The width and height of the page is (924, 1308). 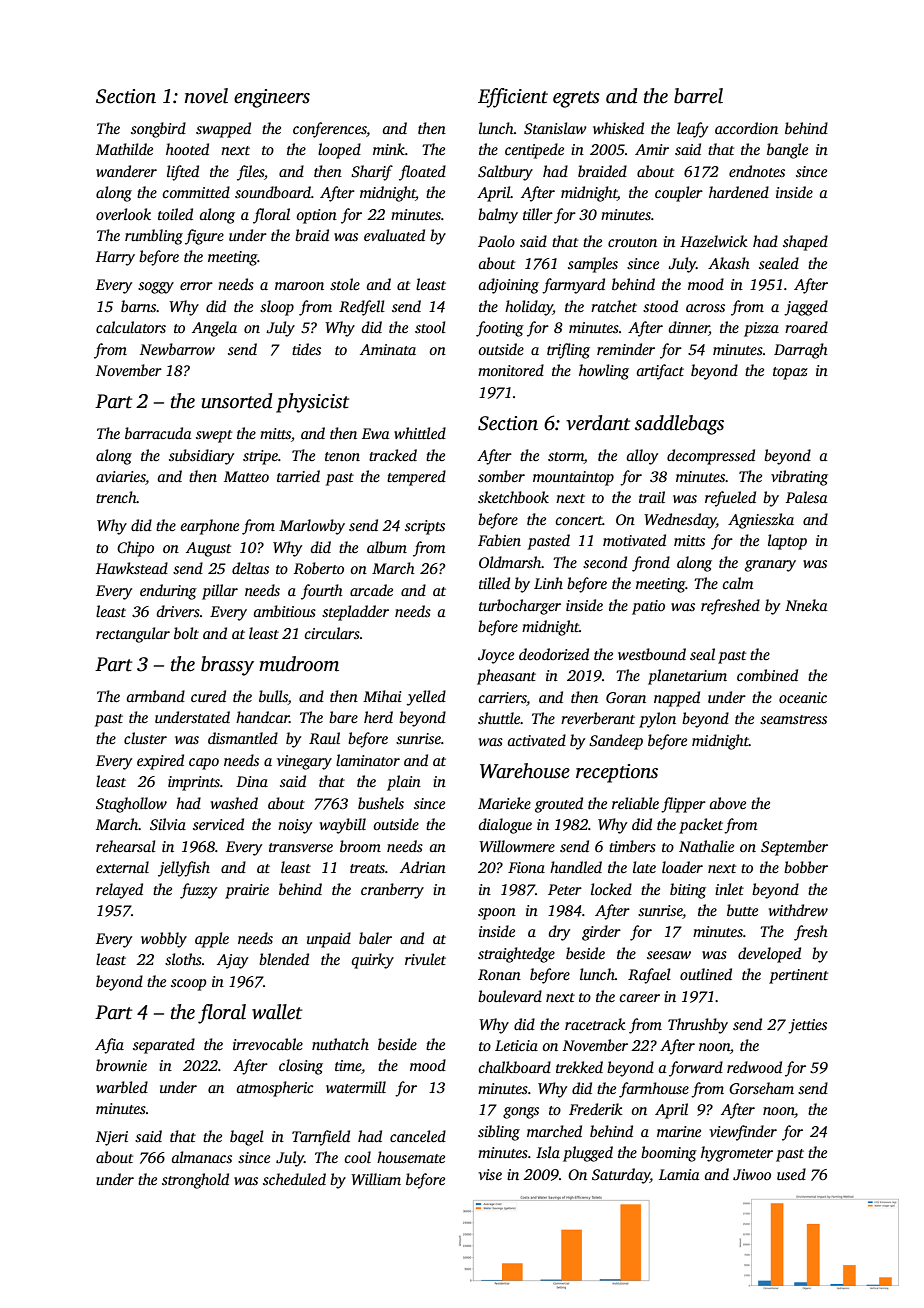 I want to click on coupler, so click(x=679, y=194).
